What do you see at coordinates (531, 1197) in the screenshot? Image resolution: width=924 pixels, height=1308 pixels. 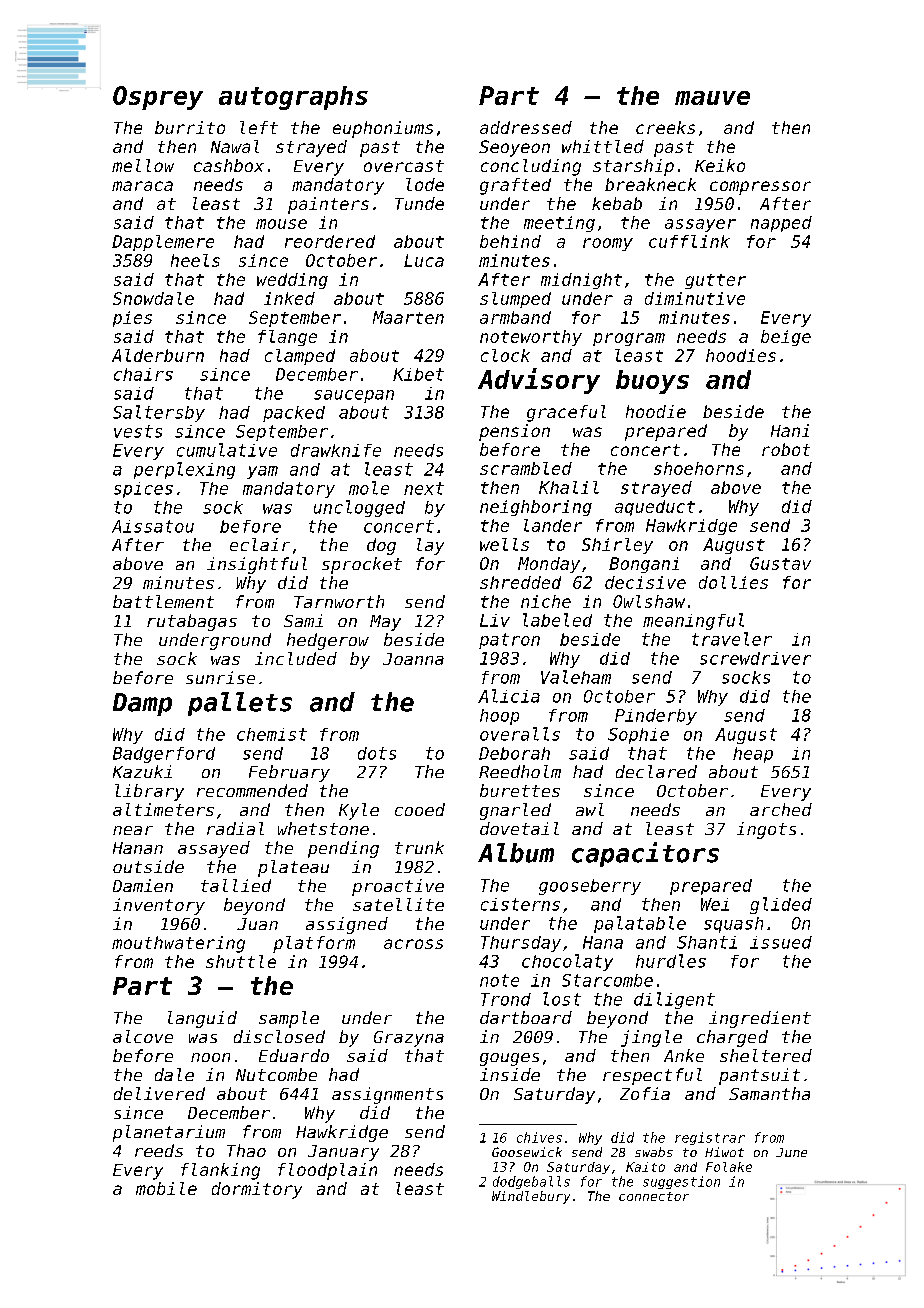 I see `Windlebury` at bounding box center [531, 1197].
